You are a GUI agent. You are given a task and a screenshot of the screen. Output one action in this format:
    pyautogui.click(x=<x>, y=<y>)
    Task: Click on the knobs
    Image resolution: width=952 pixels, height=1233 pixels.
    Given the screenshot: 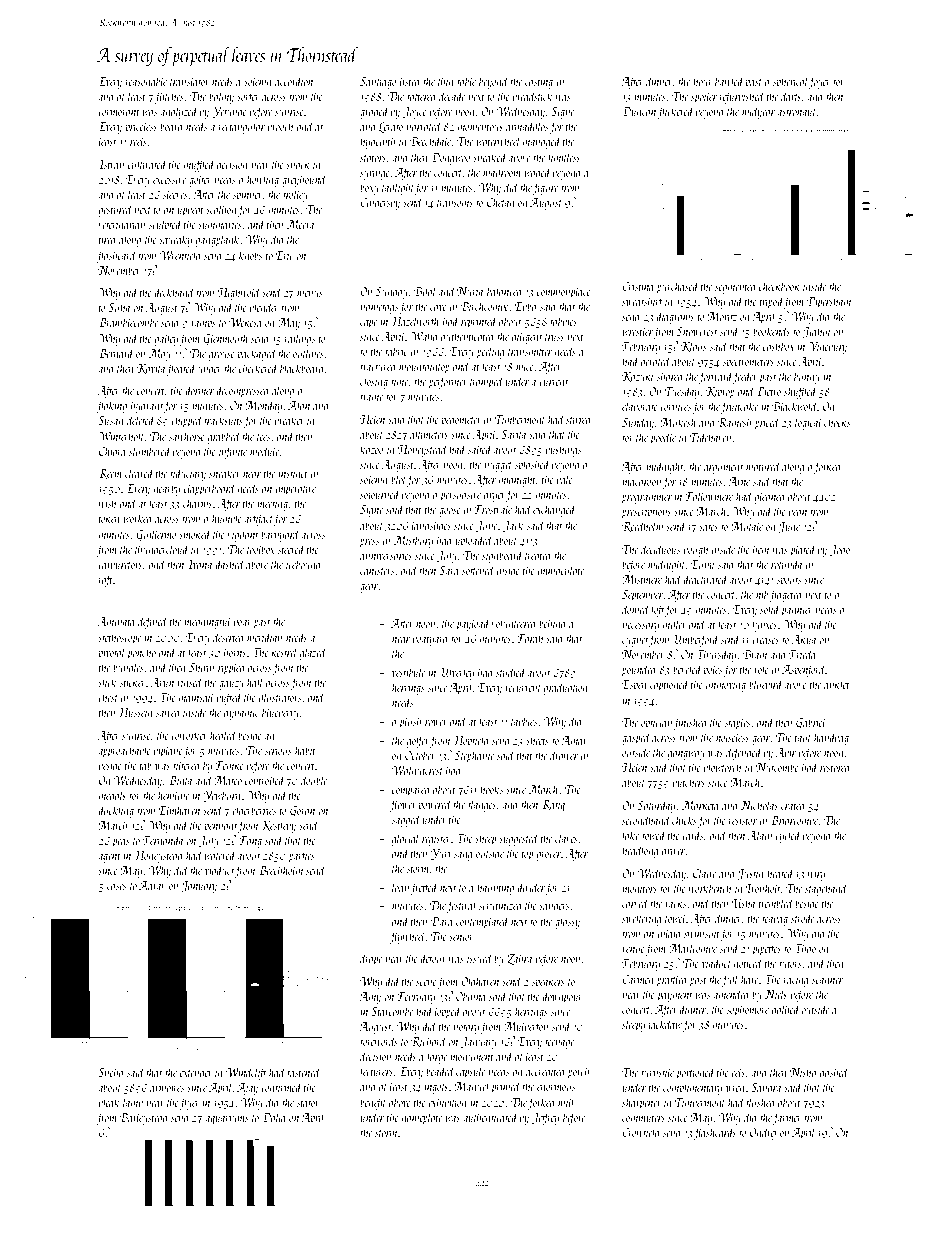 What is the action you would take?
    pyautogui.click(x=250, y=255)
